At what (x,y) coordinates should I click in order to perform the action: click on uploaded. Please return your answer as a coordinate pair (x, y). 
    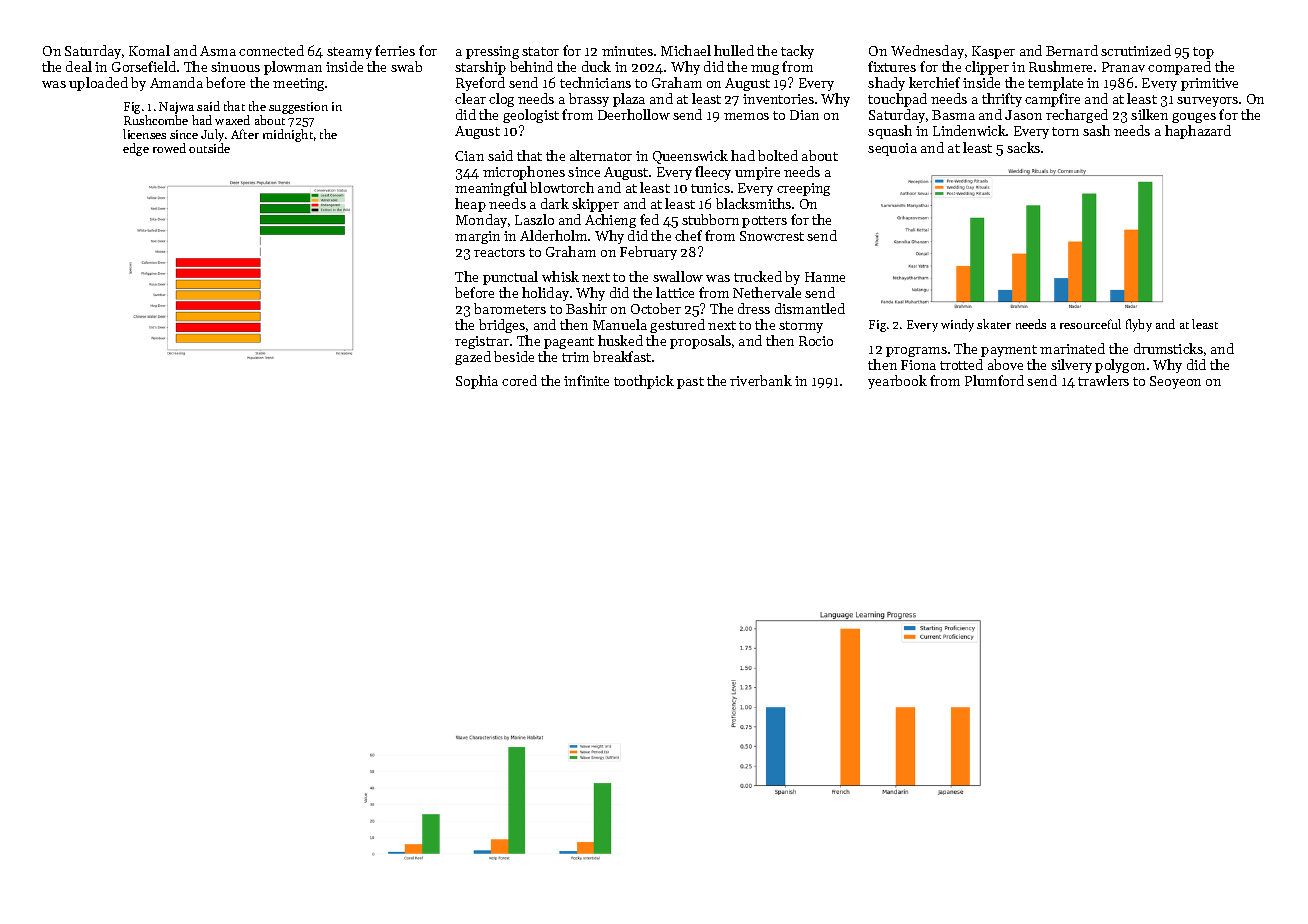
    Looking at the image, I should click on (98, 84).
